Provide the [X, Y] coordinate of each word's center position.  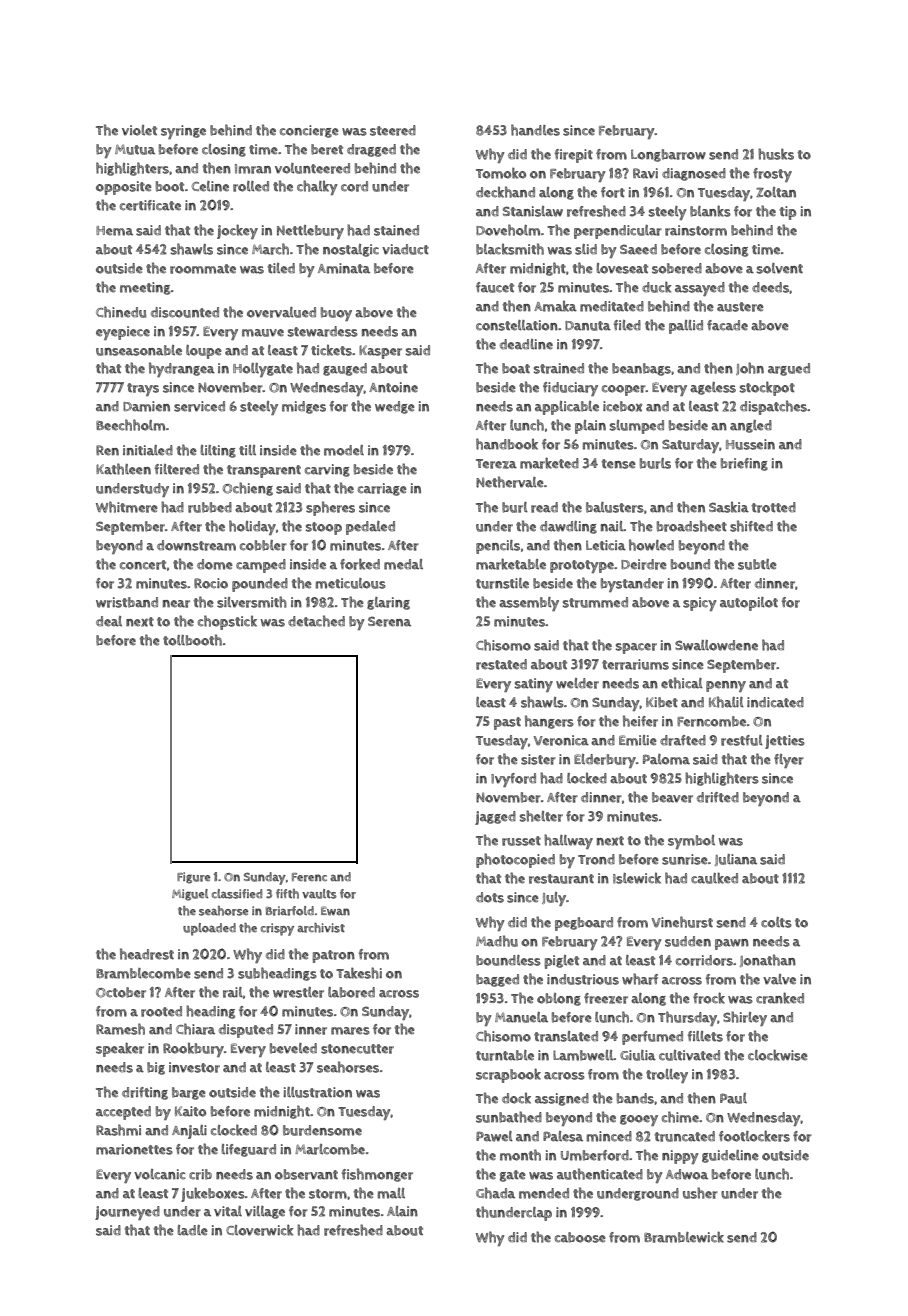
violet [139, 130]
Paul [733, 1098]
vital [228, 1211]
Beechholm [130, 425]
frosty [772, 175]
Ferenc [309, 877]
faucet [495, 287]
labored [351, 992]
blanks [710, 211]
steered [393, 130]
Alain [402, 1211]
